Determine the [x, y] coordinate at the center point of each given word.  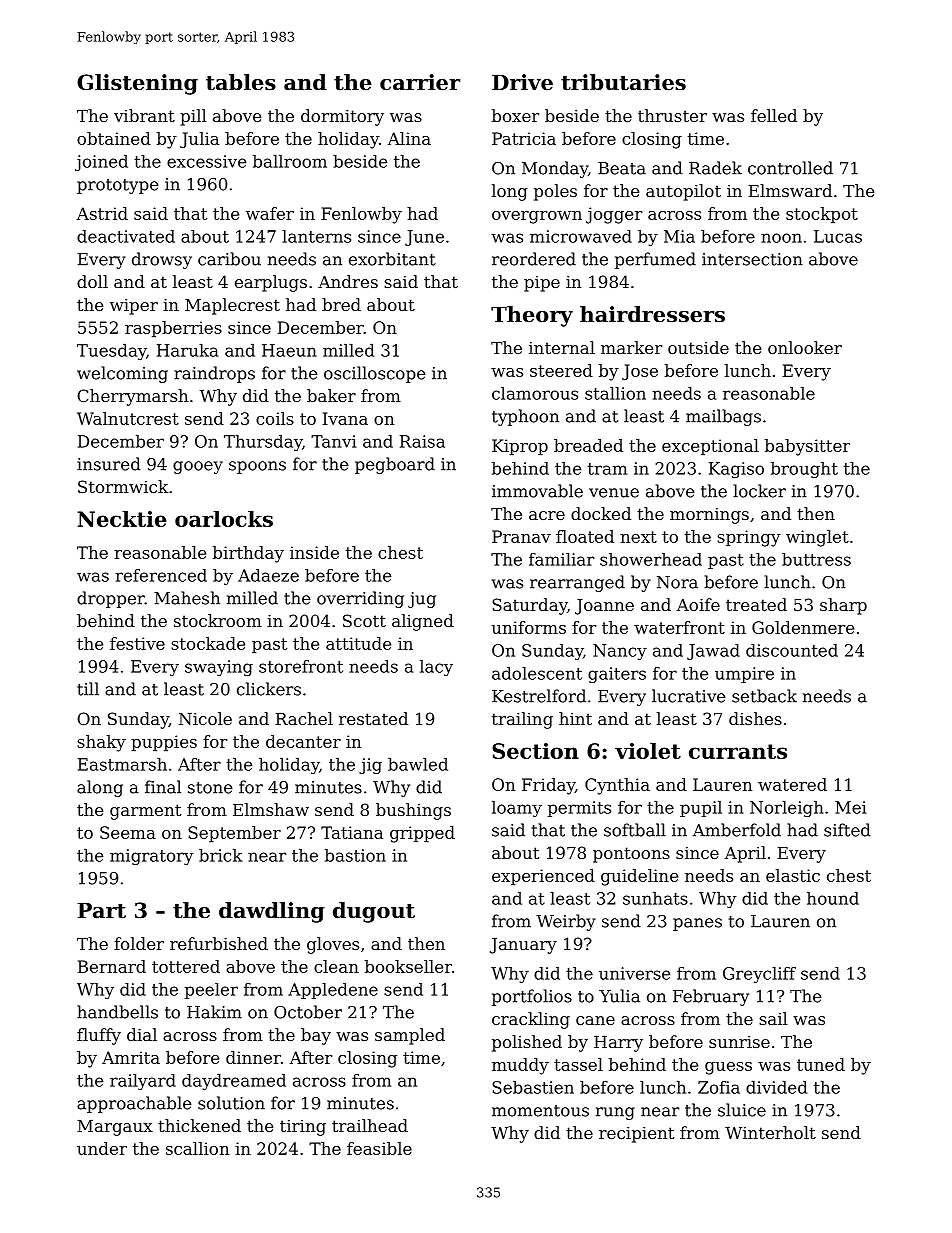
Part [101, 910]
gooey [198, 467]
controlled [790, 168]
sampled [410, 1036]
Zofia [719, 1087]
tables [241, 82]
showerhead [651, 559]
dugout [374, 912]
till [88, 689]
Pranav [521, 536]
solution [231, 1103]
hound [833, 898]
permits [579, 809]
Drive [522, 82]
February [711, 997]
